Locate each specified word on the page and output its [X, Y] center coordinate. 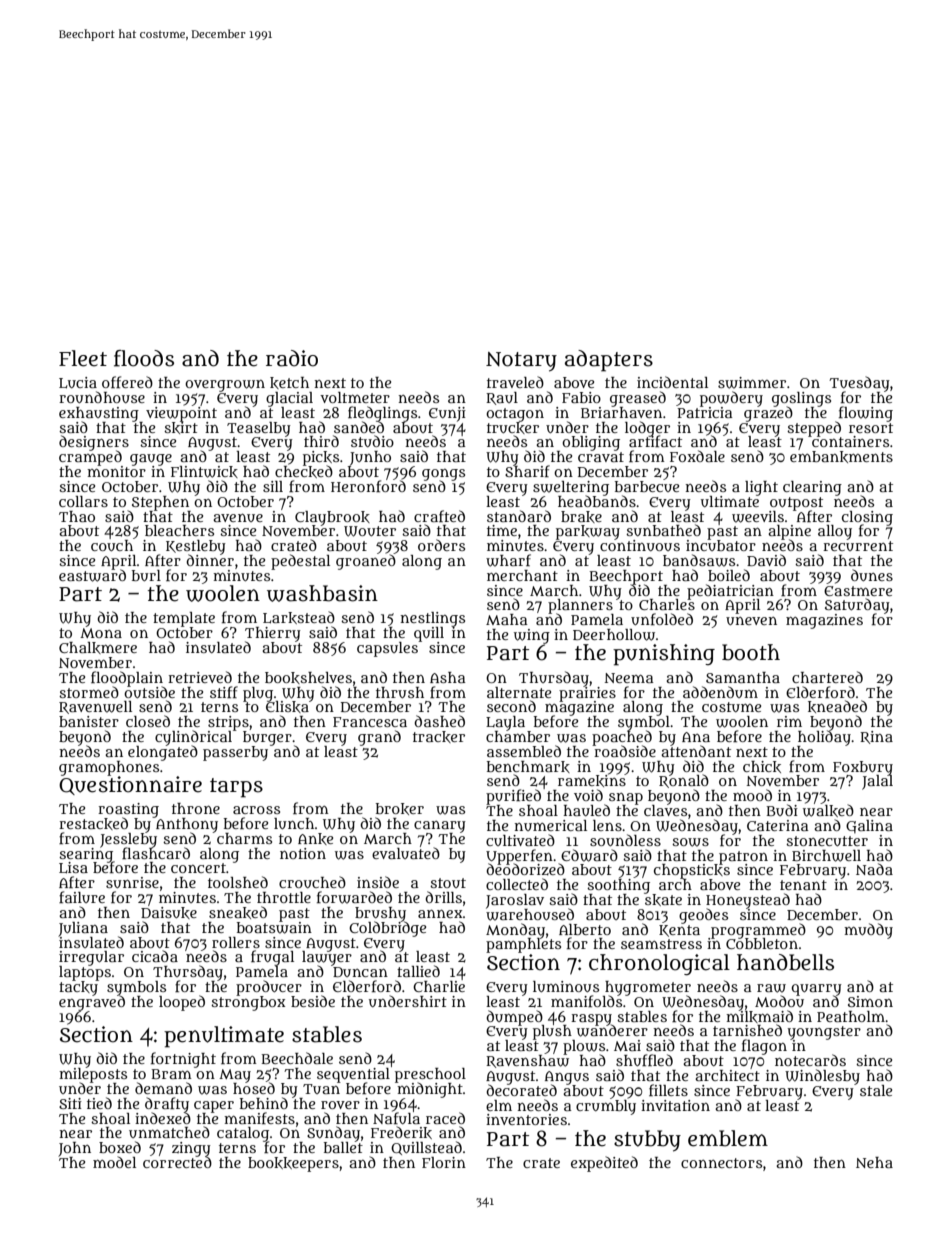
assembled [524, 751]
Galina [869, 827]
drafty [167, 1104]
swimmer [752, 383]
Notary [521, 362]
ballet [343, 1147]
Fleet [83, 358]
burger [267, 738]
